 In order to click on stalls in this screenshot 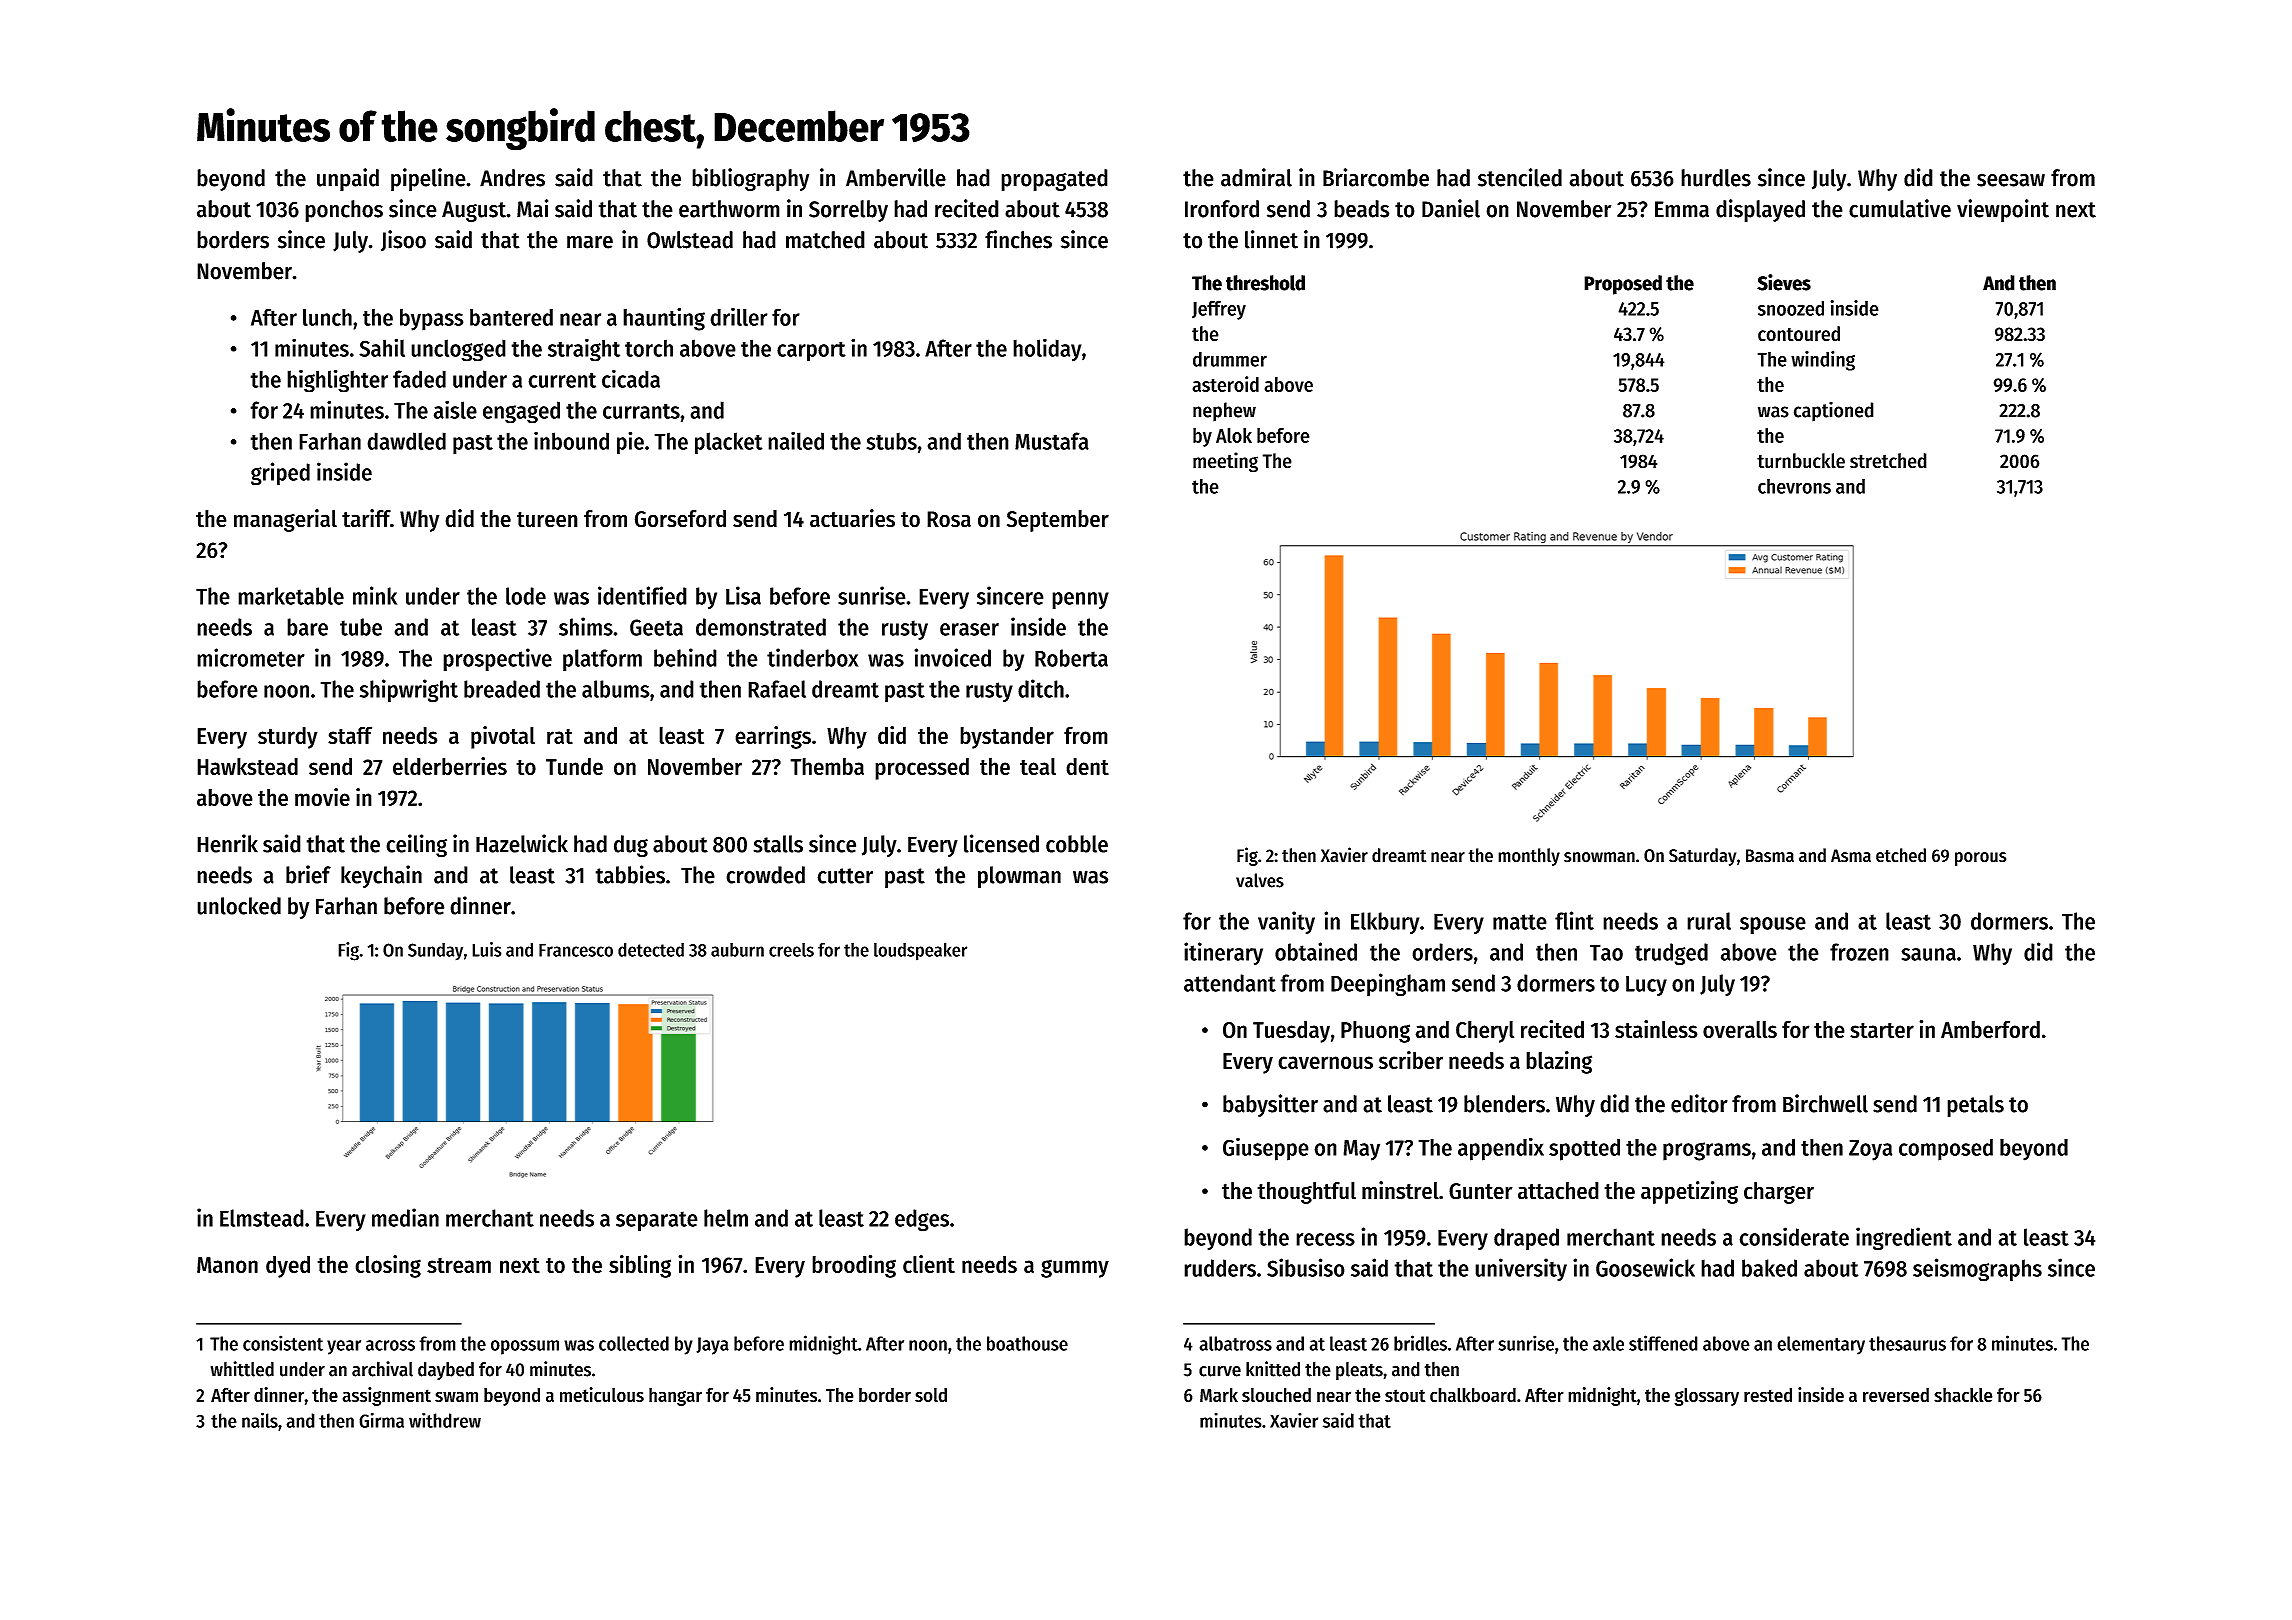, I will do `click(778, 844)`.
